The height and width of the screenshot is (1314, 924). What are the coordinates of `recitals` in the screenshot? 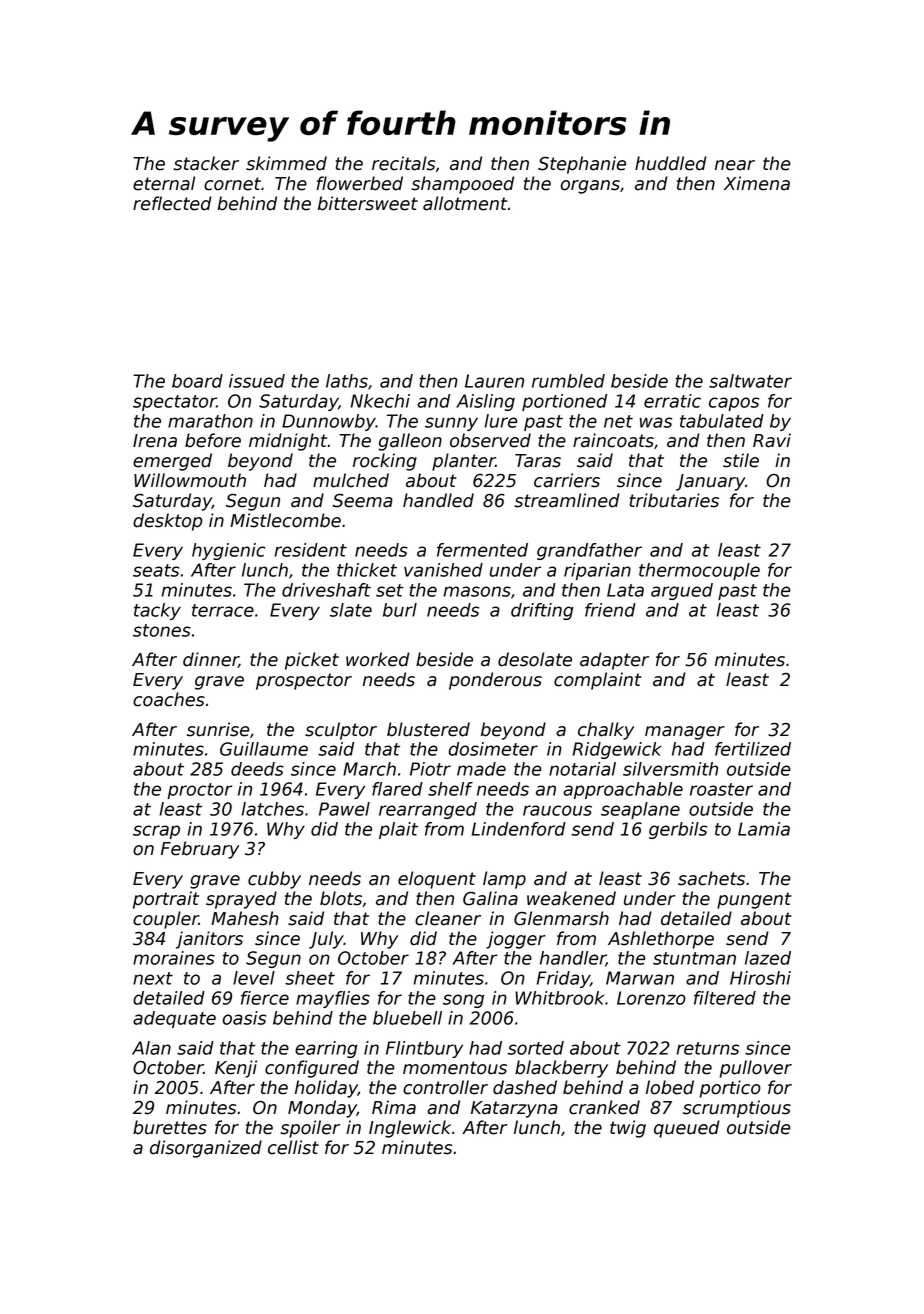 It's located at (403, 163).
